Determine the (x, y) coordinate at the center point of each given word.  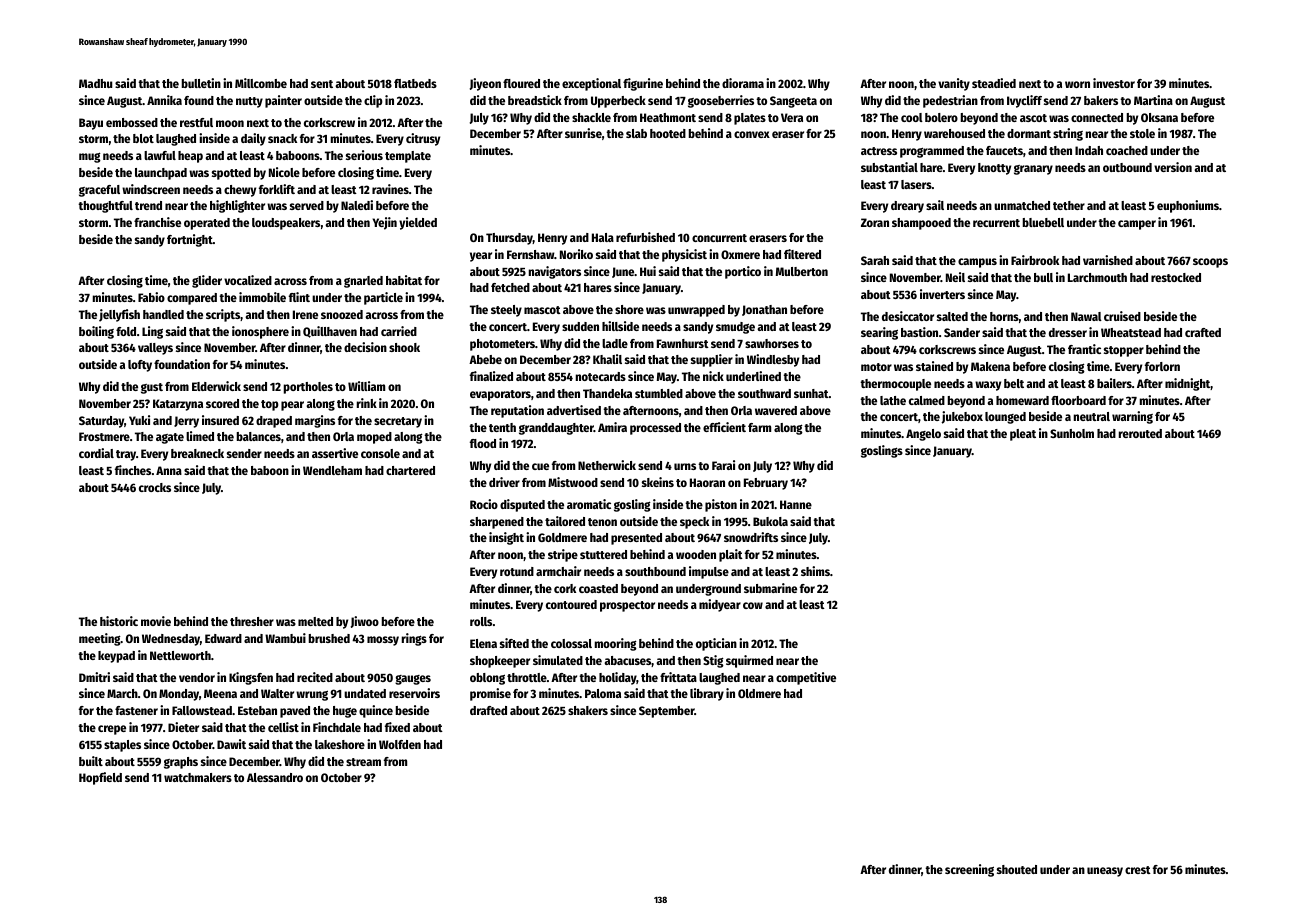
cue (540, 466)
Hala (603, 237)
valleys (155, 349)
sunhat (811, 393)
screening (969, 870)
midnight (1187, 384)
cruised (1122, 316)
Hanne (796, 504)
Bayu (91, 124)
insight (506, 538)
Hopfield (100, 778)
